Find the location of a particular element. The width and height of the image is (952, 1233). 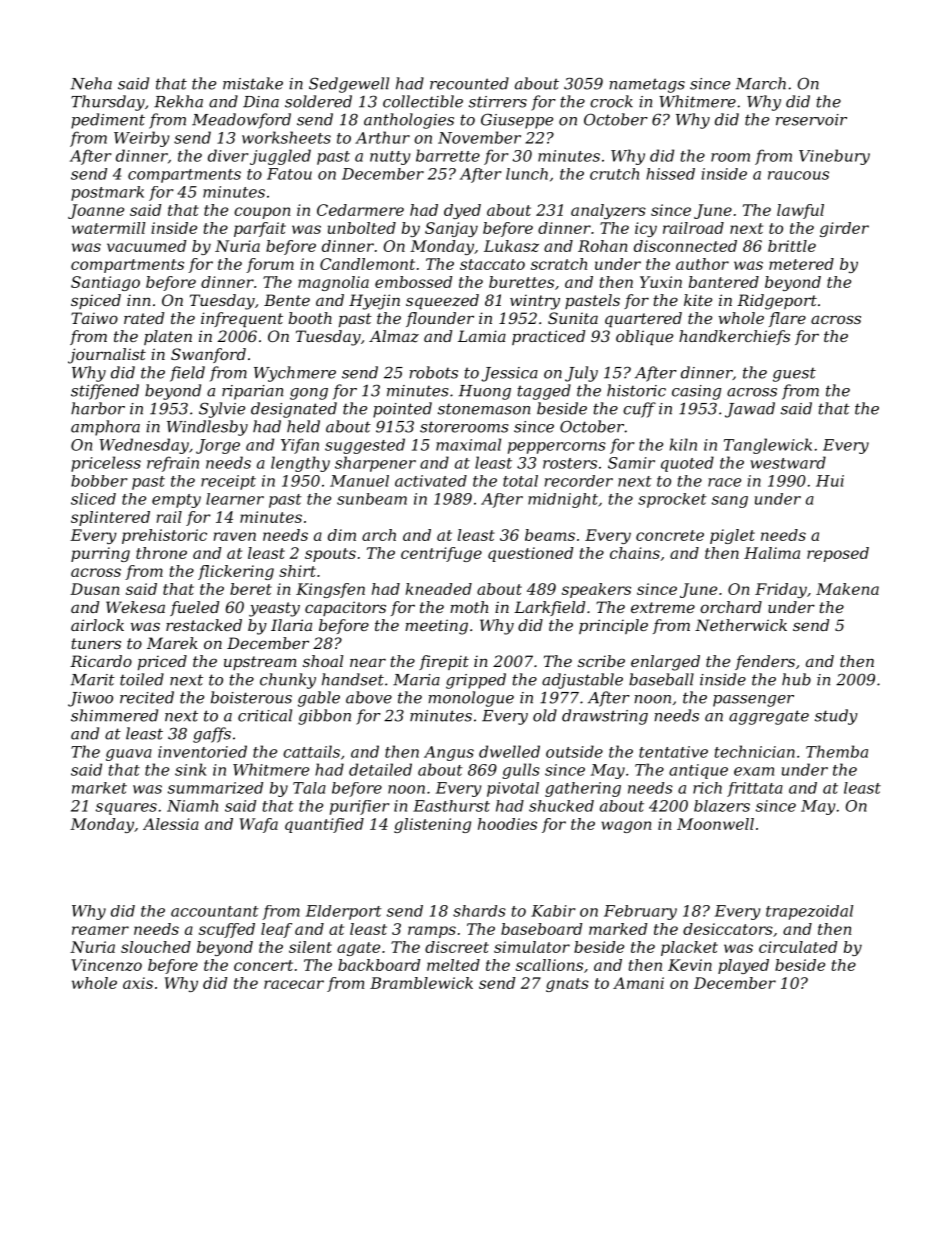

peppercorns is located at coordinates (557, 448).
